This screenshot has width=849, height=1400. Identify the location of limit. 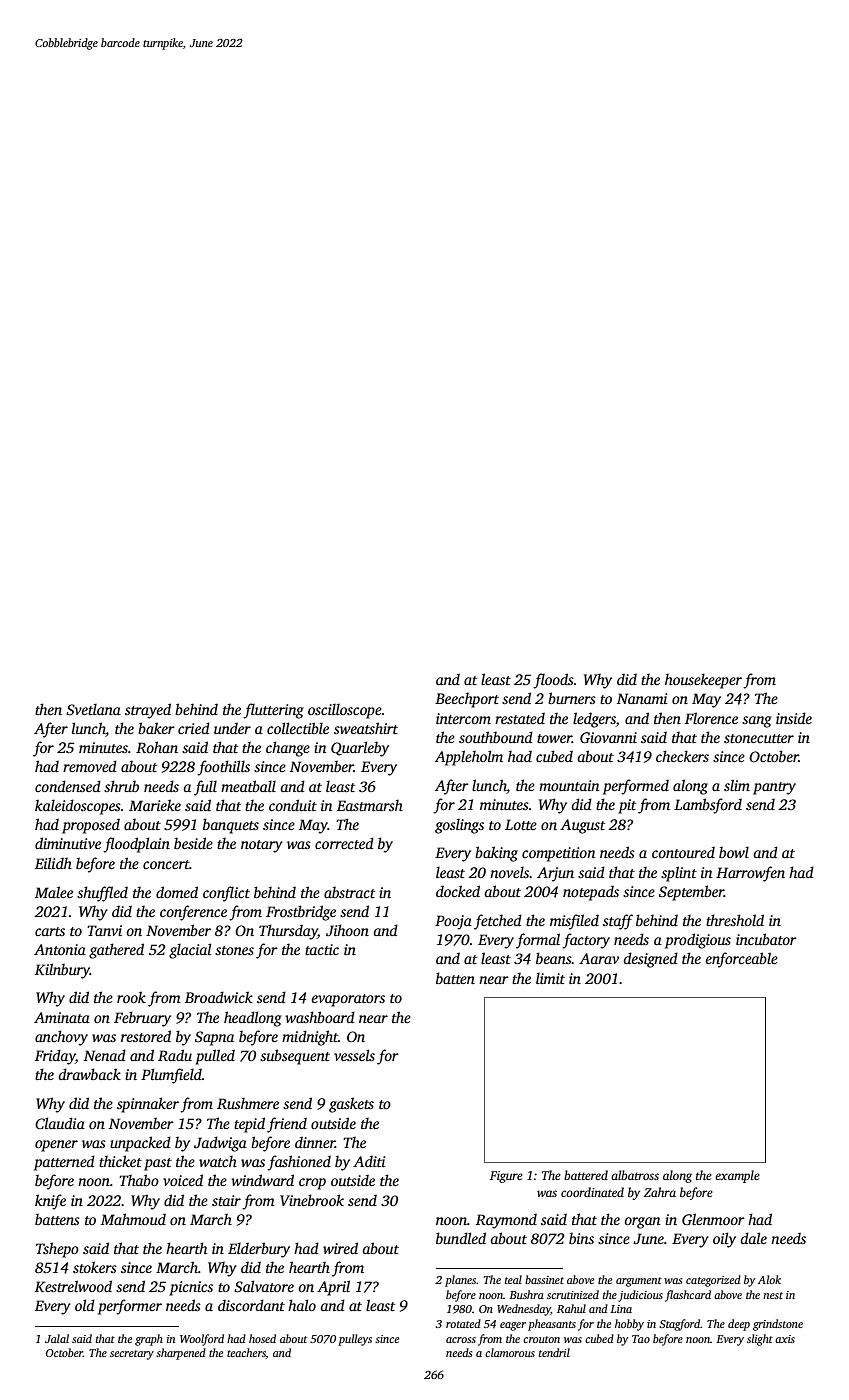
(550, 978).
